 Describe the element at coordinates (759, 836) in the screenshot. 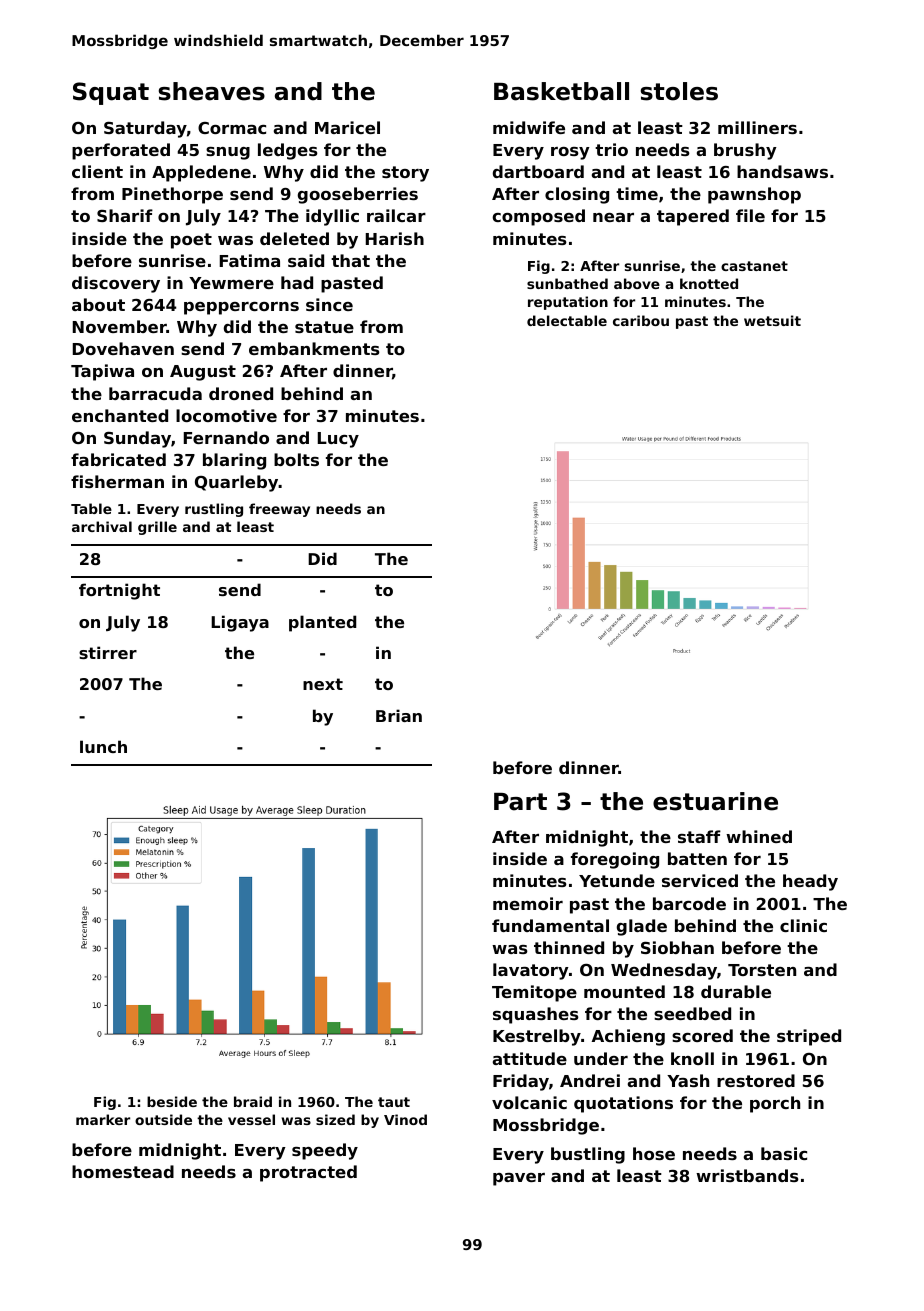

I see `whined` at that location.
